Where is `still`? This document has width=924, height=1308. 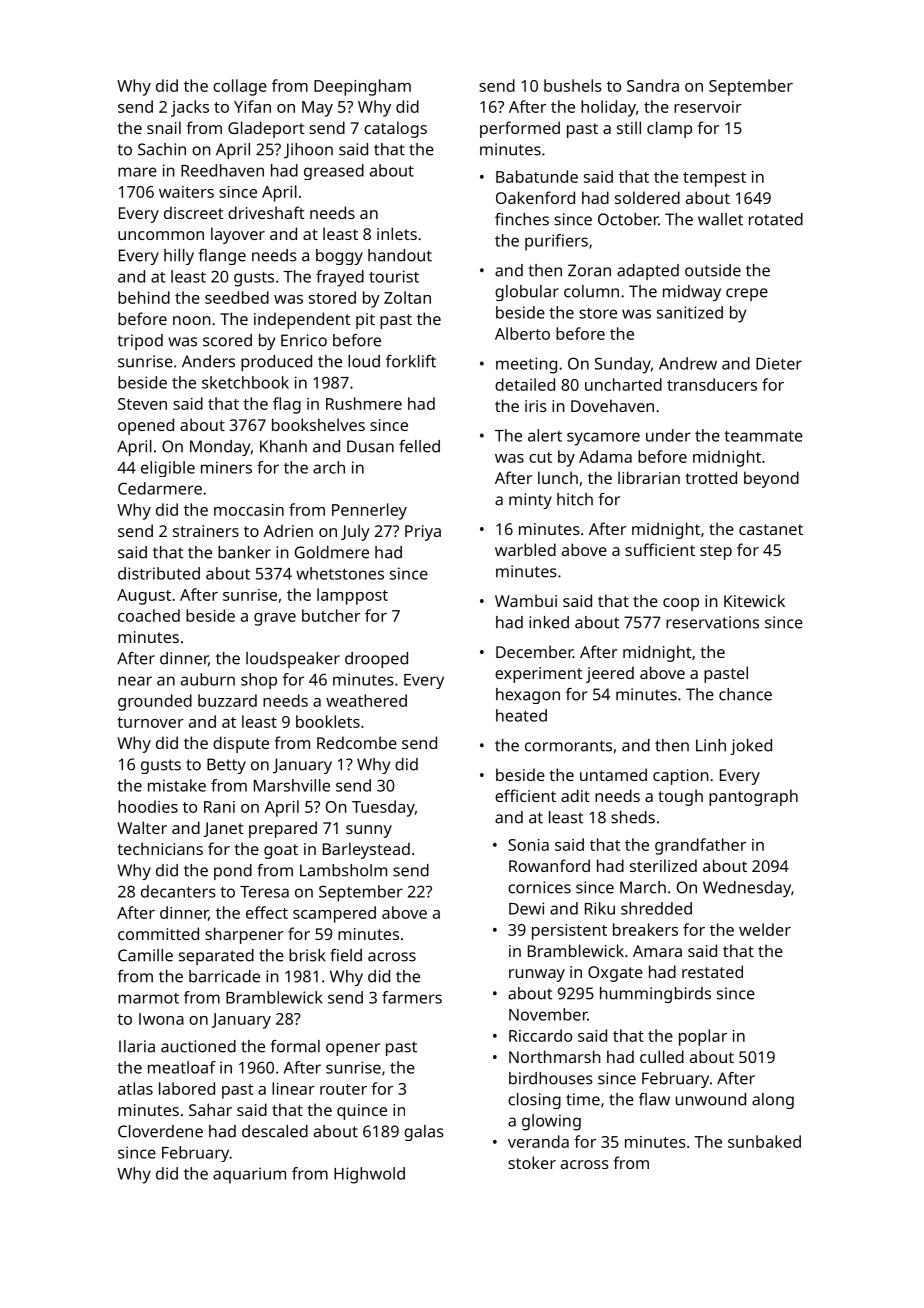
still is located at coordinates (629, 127).
